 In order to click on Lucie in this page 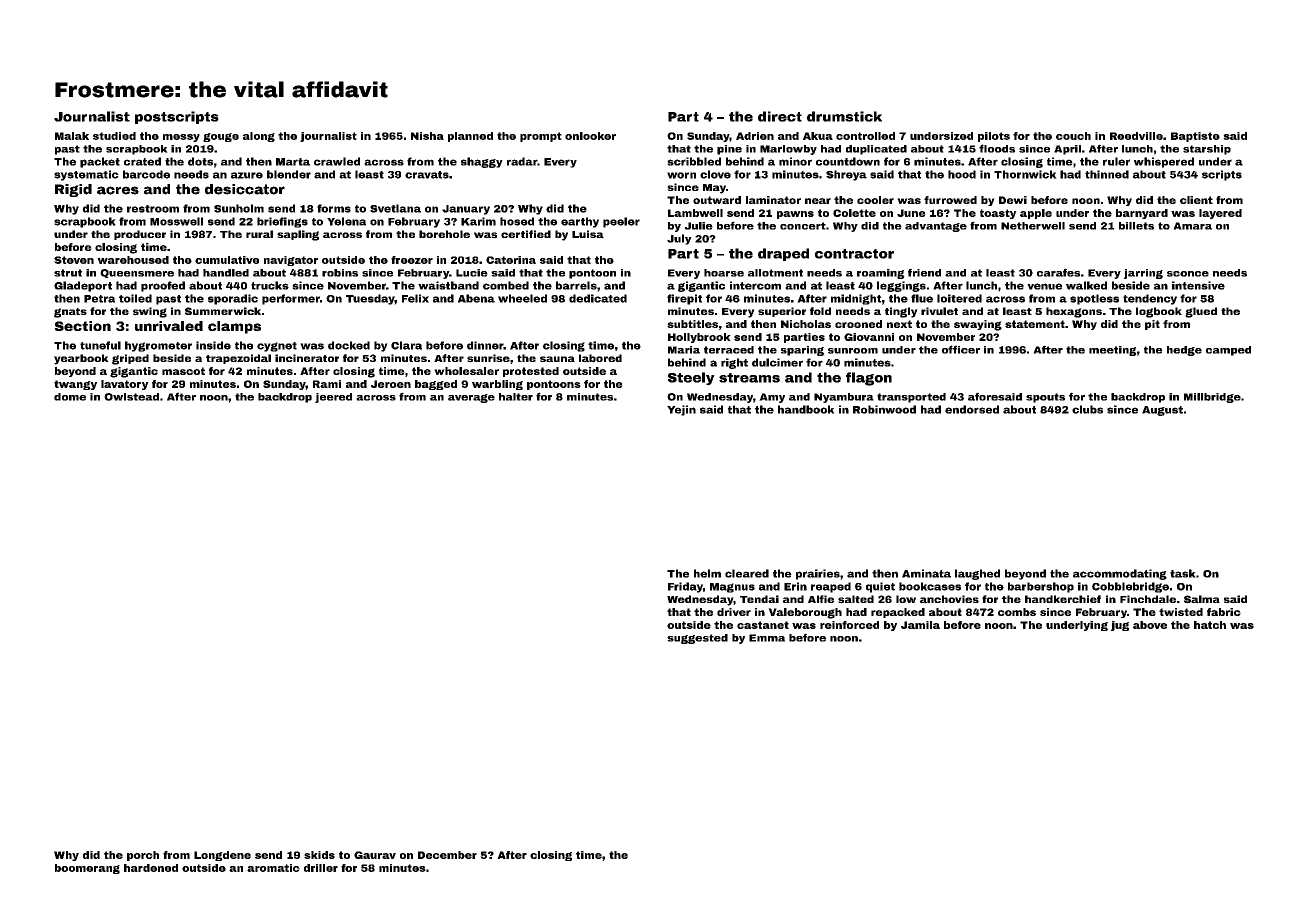, I will do `click(472, 273)`.
